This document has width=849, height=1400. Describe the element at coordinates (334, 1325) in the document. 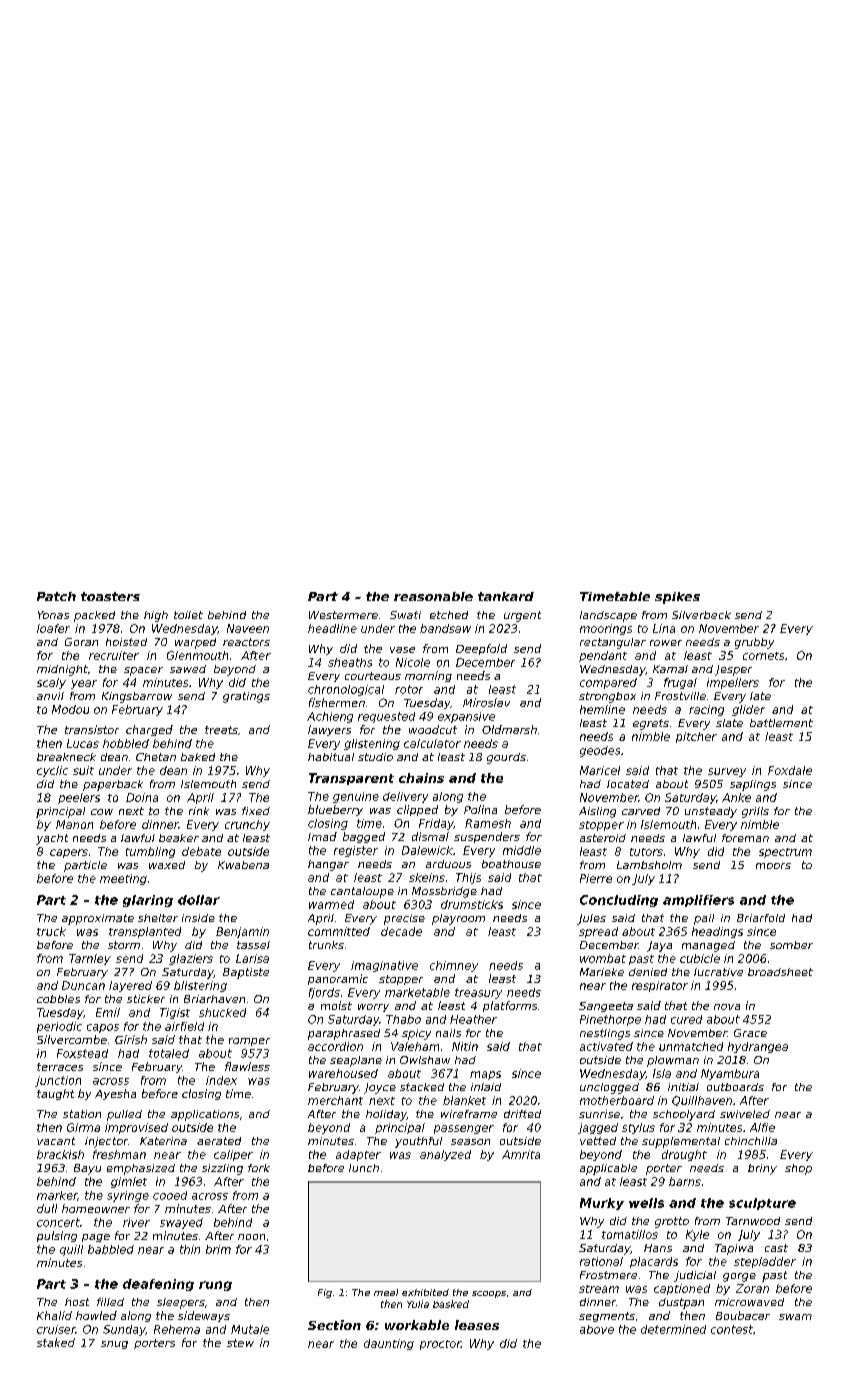

I see `Section` at that location.
